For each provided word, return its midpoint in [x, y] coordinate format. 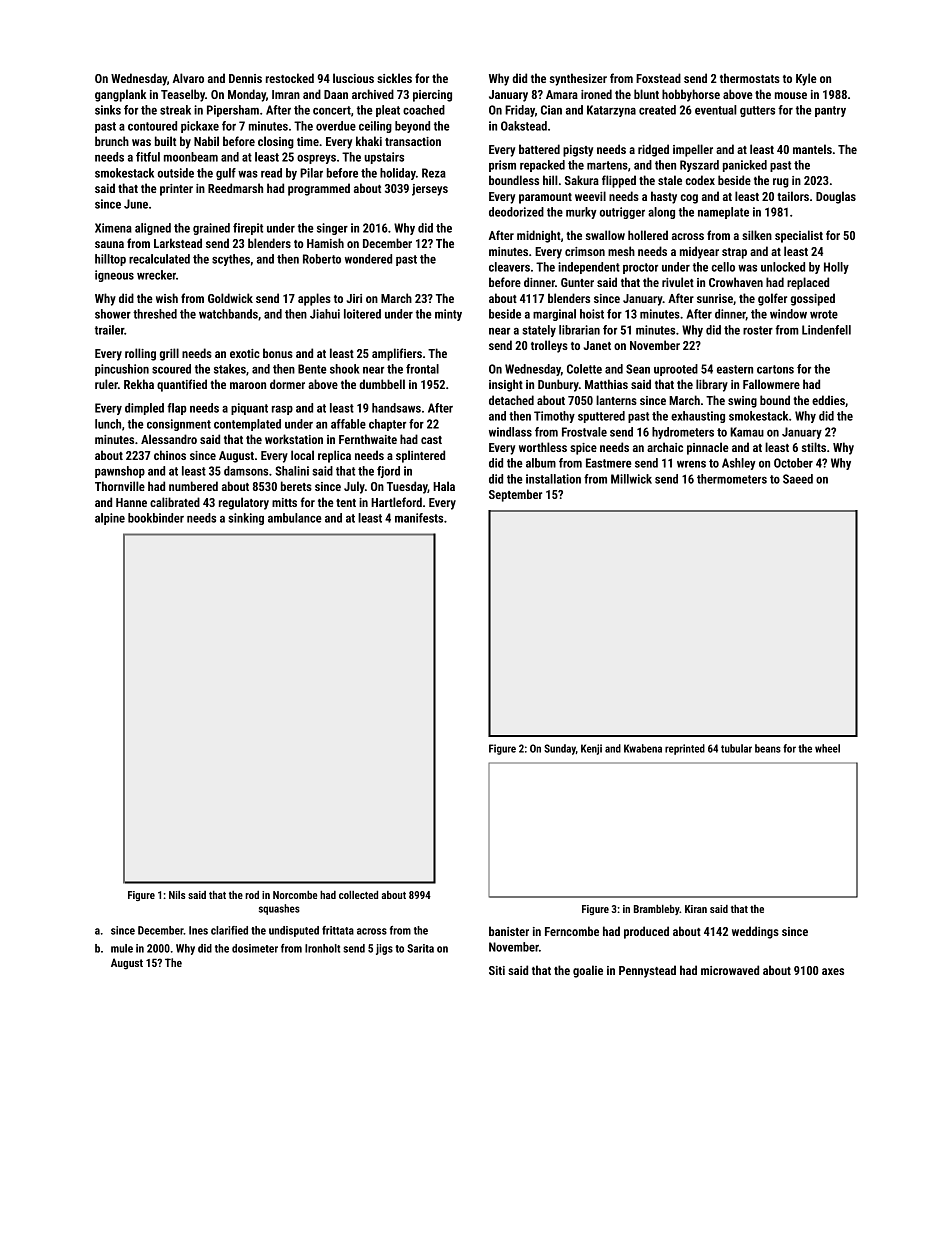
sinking [246, 519]
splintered [420, 456]
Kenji [591, 749]
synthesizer [578, 79]
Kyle [806, 79]
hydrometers [683, 433]
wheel [827, 748]
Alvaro [188, 78]
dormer [287, 384]
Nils [177, 895]
